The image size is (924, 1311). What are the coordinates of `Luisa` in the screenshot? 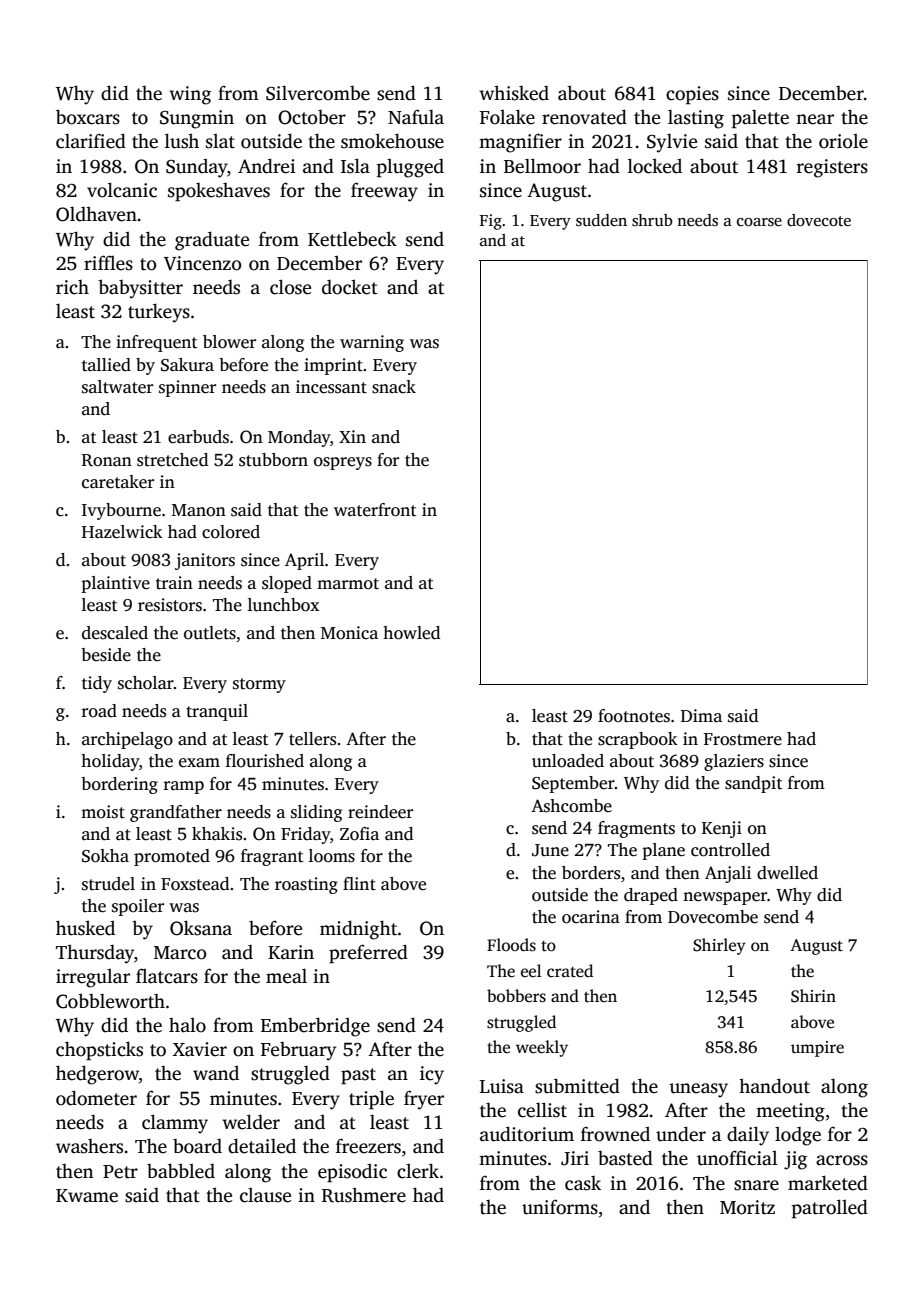 It's located at (502, 1086).
